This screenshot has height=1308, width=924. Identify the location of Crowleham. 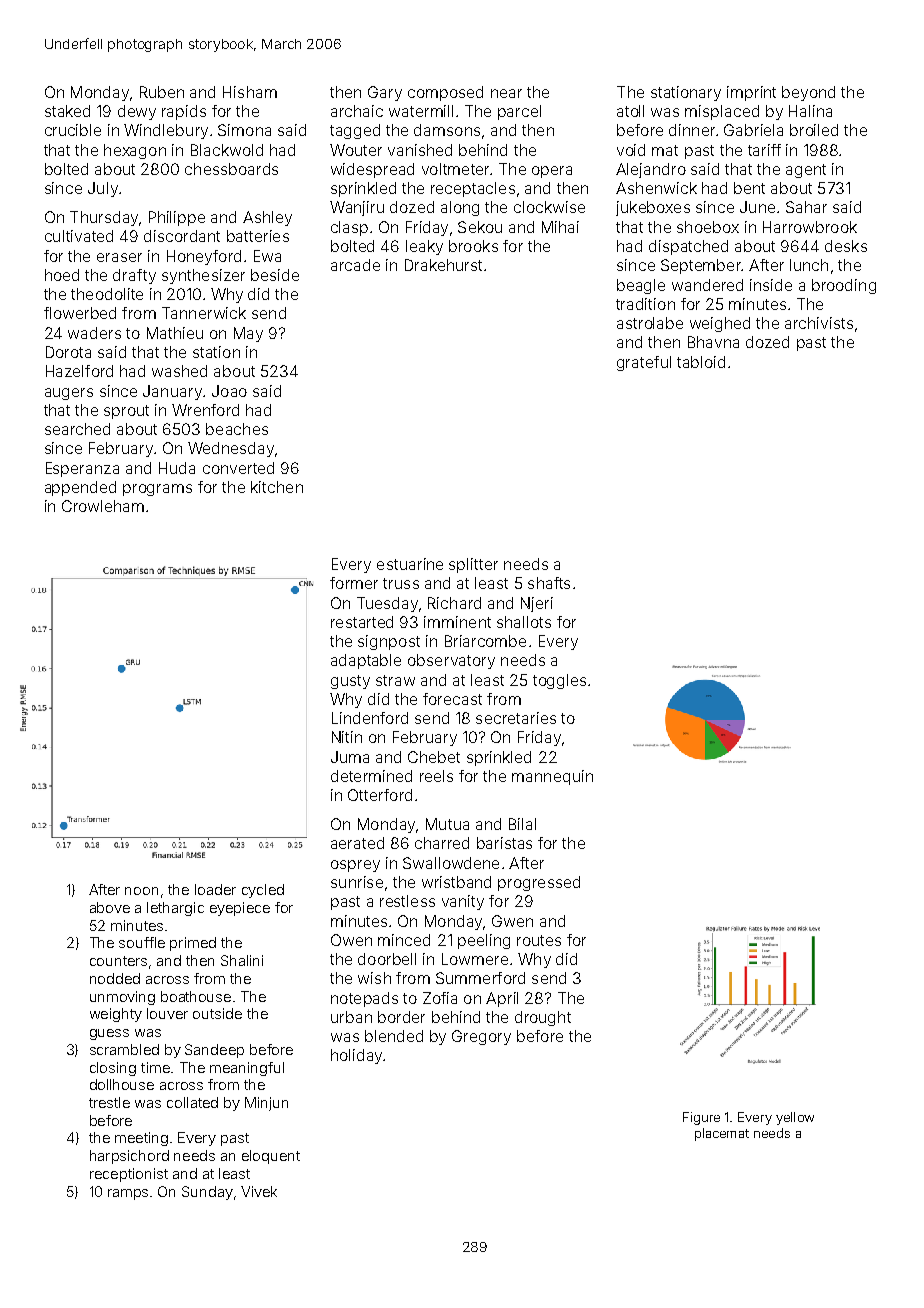
(103, 506).
